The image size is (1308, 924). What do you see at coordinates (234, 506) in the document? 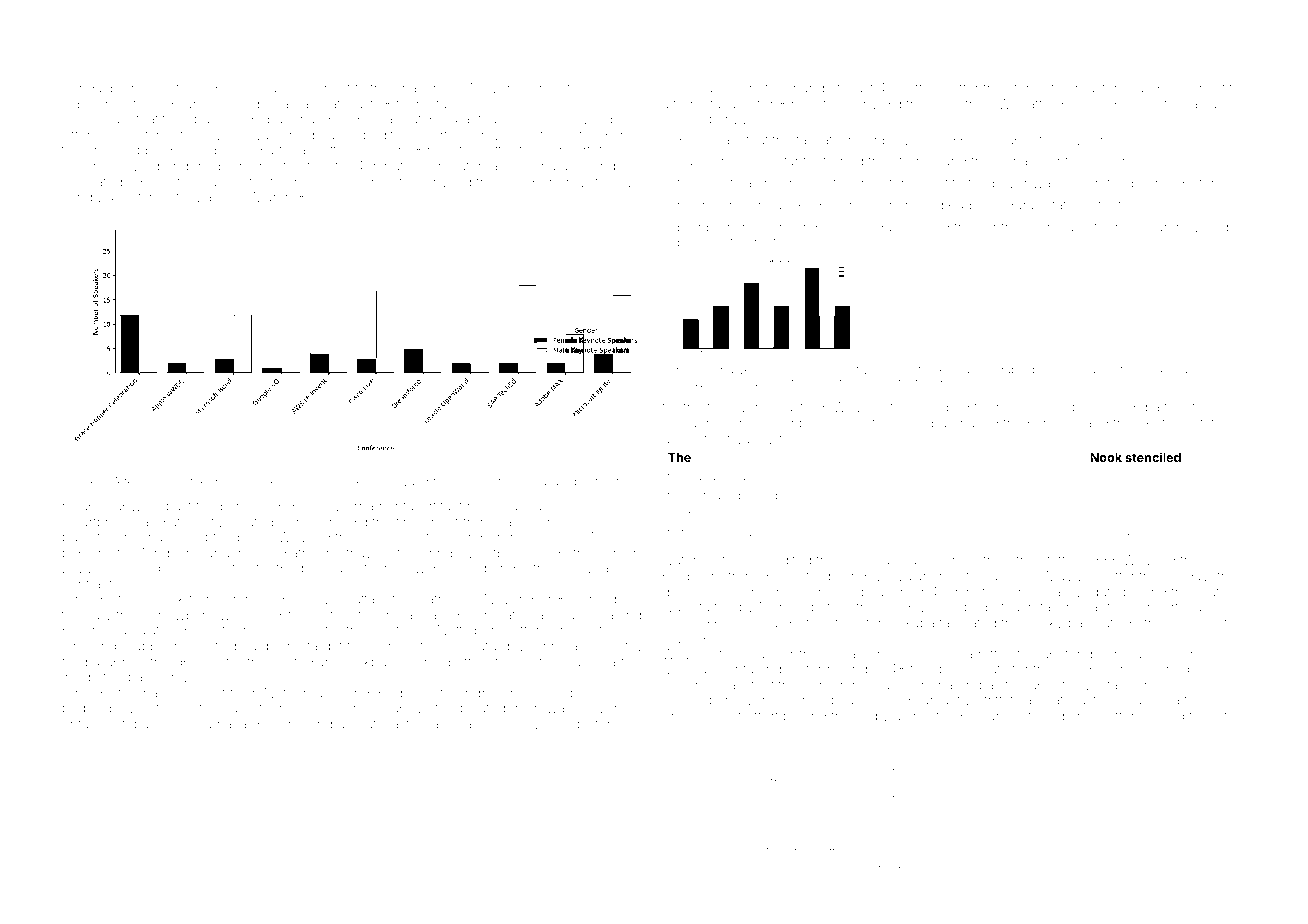
I see `brim` at bounding box center [234, 506].
